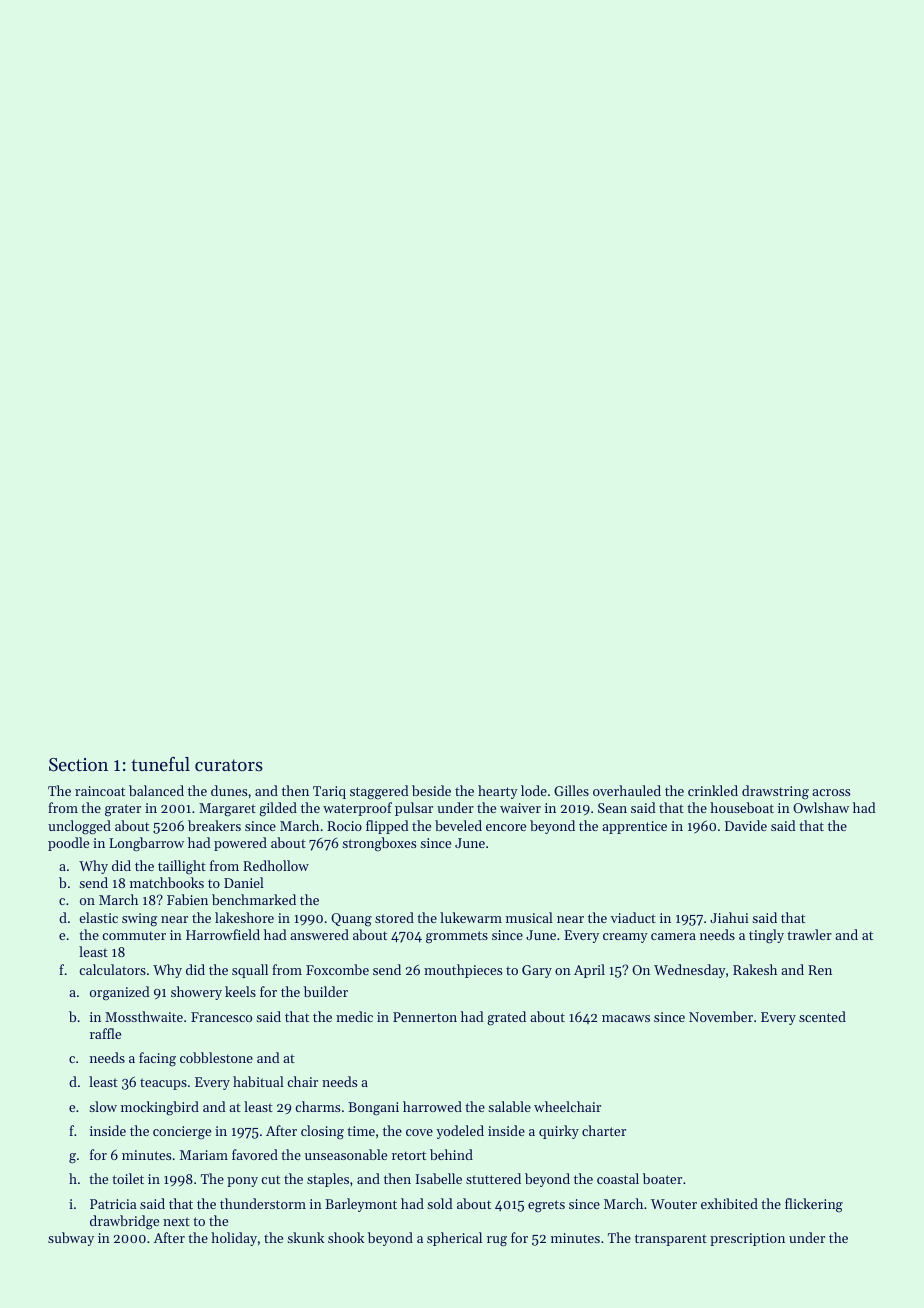 Image resolution: width=924 pixels, height=1308 pixels. Describe the element at coordinates (814, 1205) in the image. I see `flickering` at that location.
